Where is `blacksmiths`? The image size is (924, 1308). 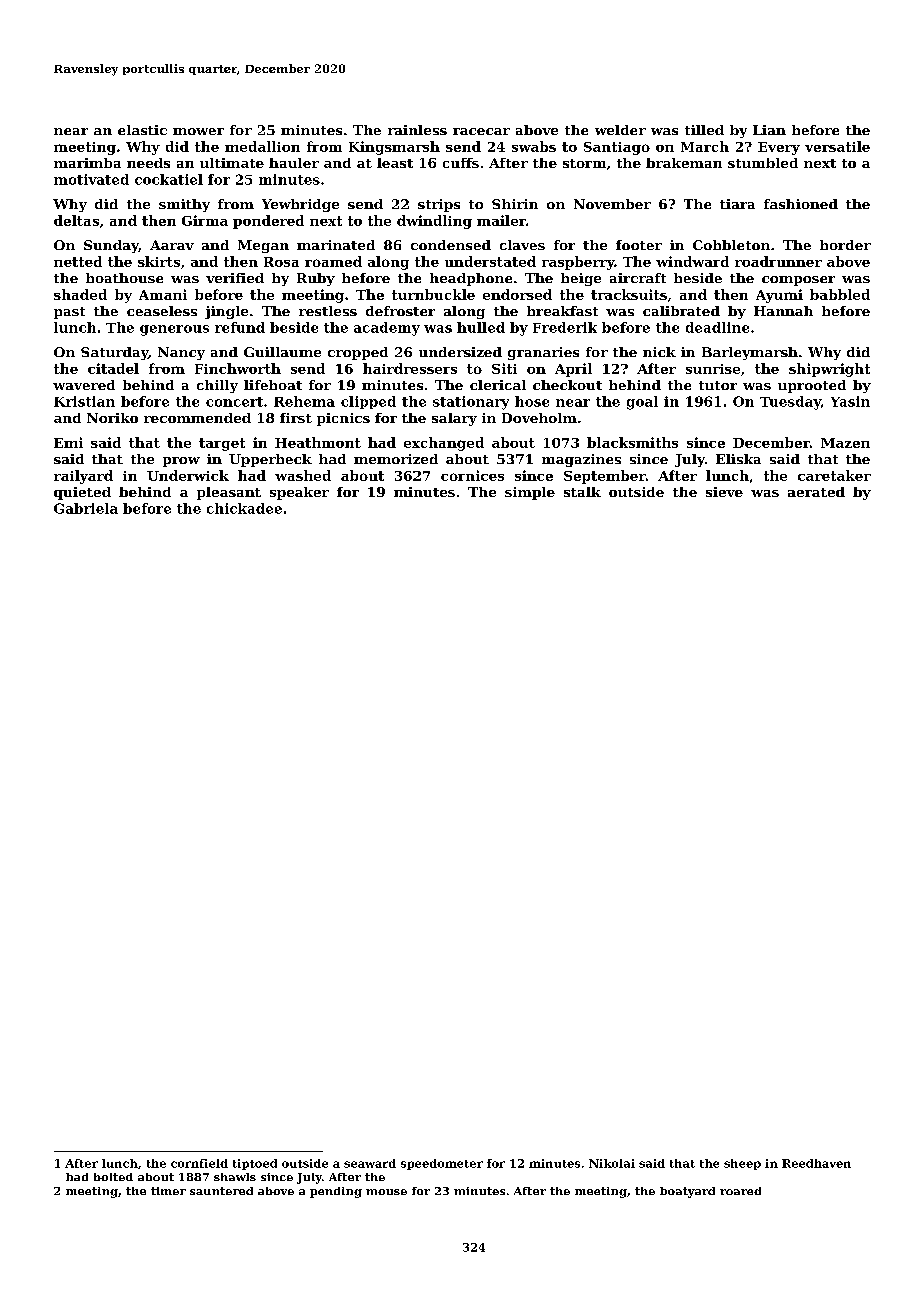 blacksmiths is located at coordinates (632, 442).
